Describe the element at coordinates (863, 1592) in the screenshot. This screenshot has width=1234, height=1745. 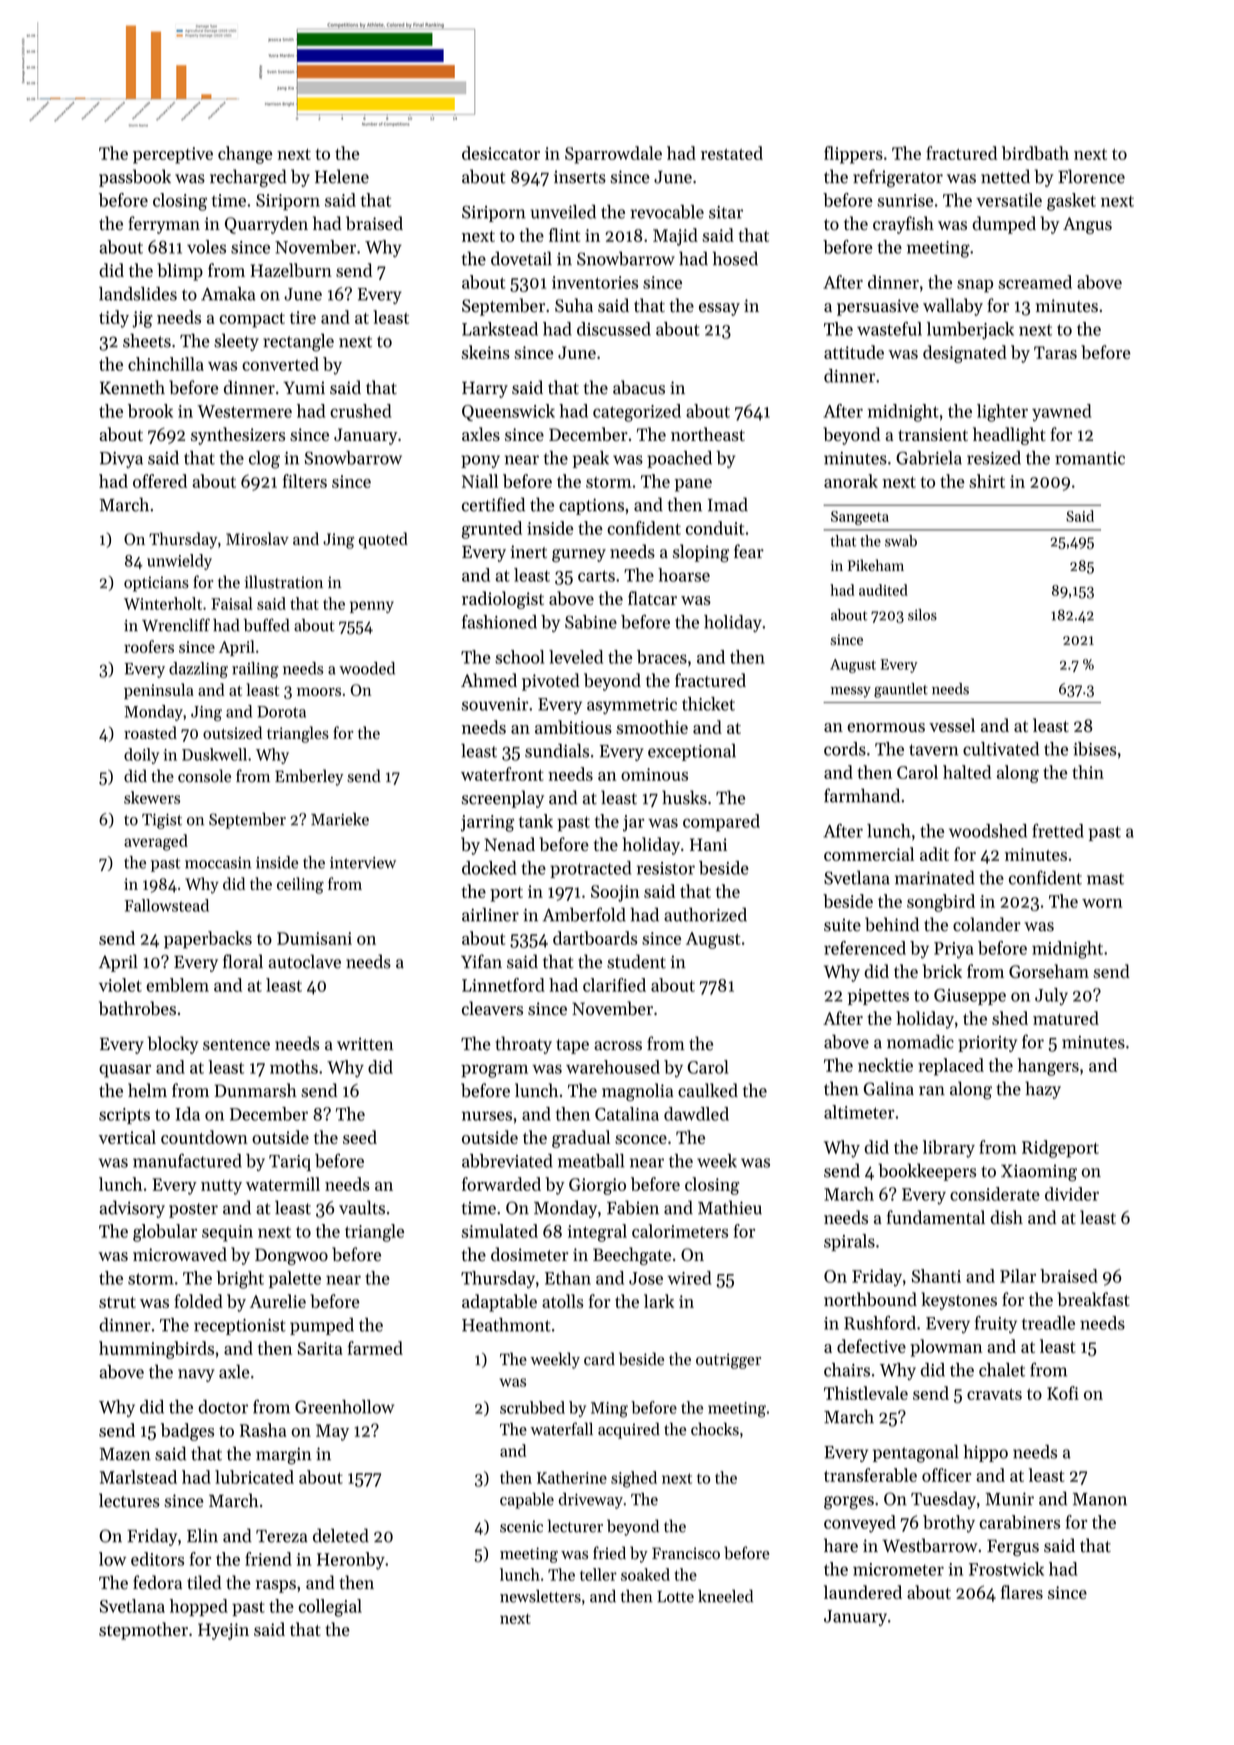
I see `laundered` at that location.
